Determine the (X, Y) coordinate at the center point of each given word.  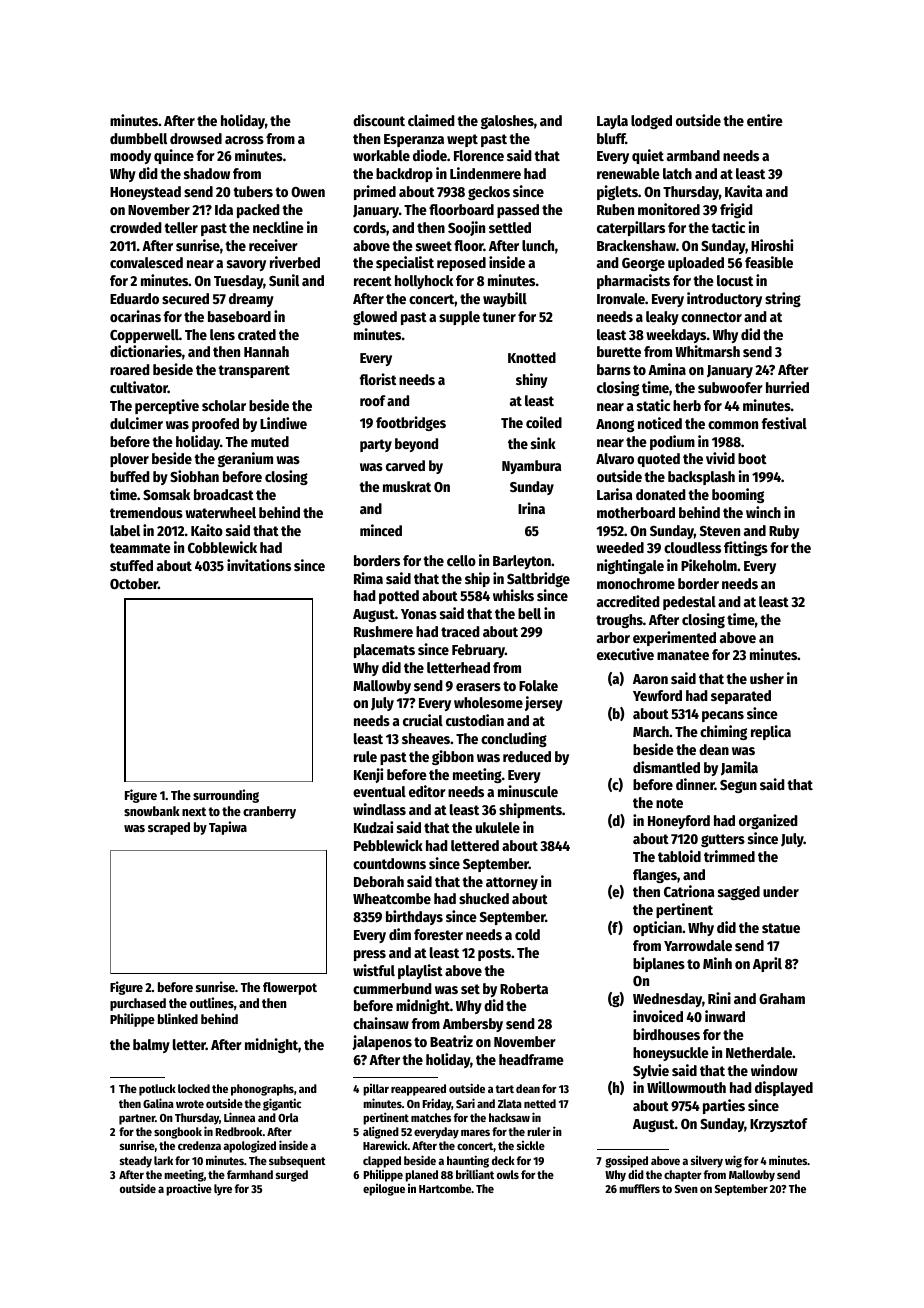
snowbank (152, 811)
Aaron (650, 679)
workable (381, 155)
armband (693, 155)
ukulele (498, 827)
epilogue (384, 1190)
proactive (189, 1190)
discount (379, 120)
